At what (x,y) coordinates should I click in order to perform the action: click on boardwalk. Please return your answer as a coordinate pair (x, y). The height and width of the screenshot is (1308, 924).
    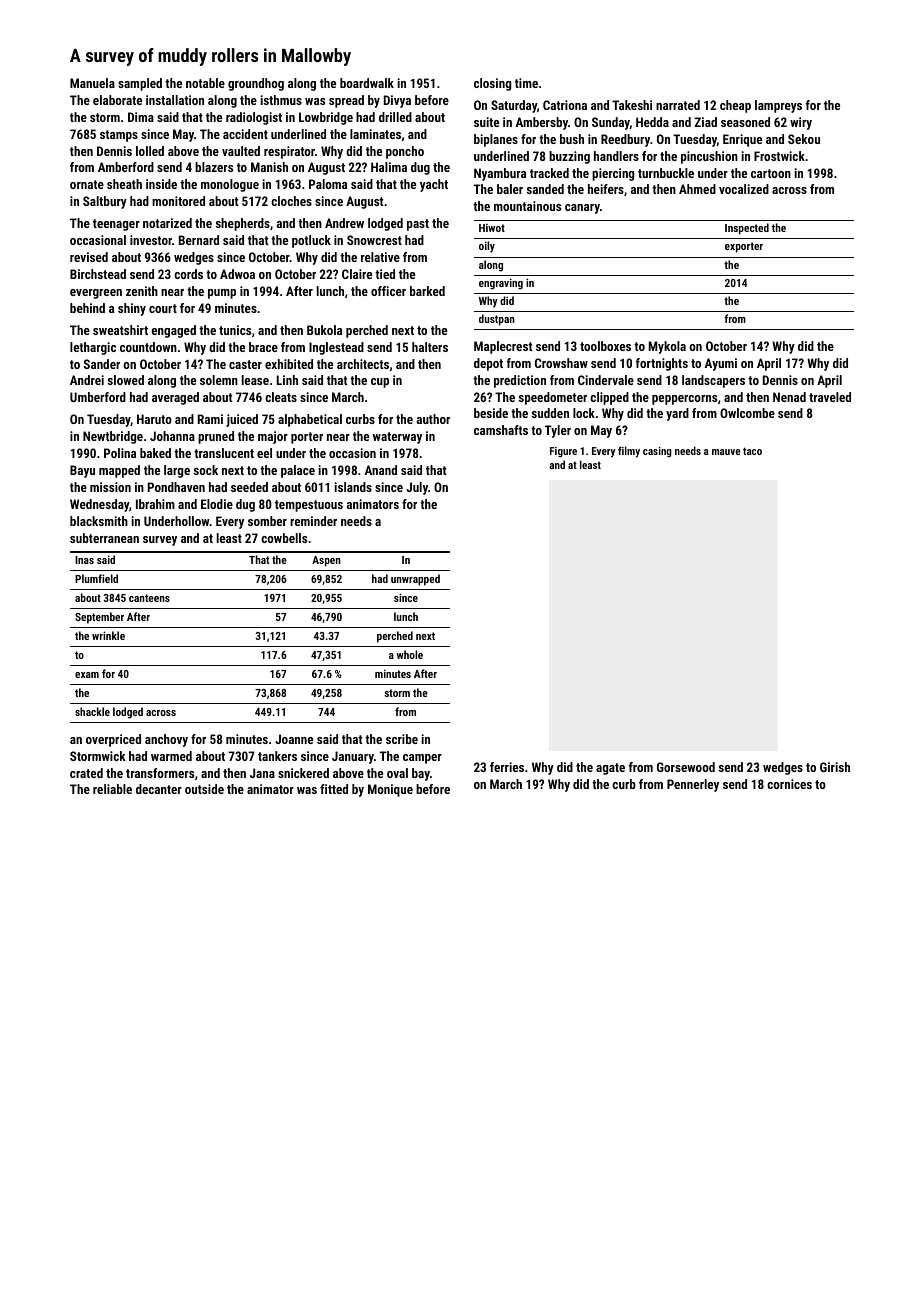
    Looking at the image, I should click on (367, 83).
